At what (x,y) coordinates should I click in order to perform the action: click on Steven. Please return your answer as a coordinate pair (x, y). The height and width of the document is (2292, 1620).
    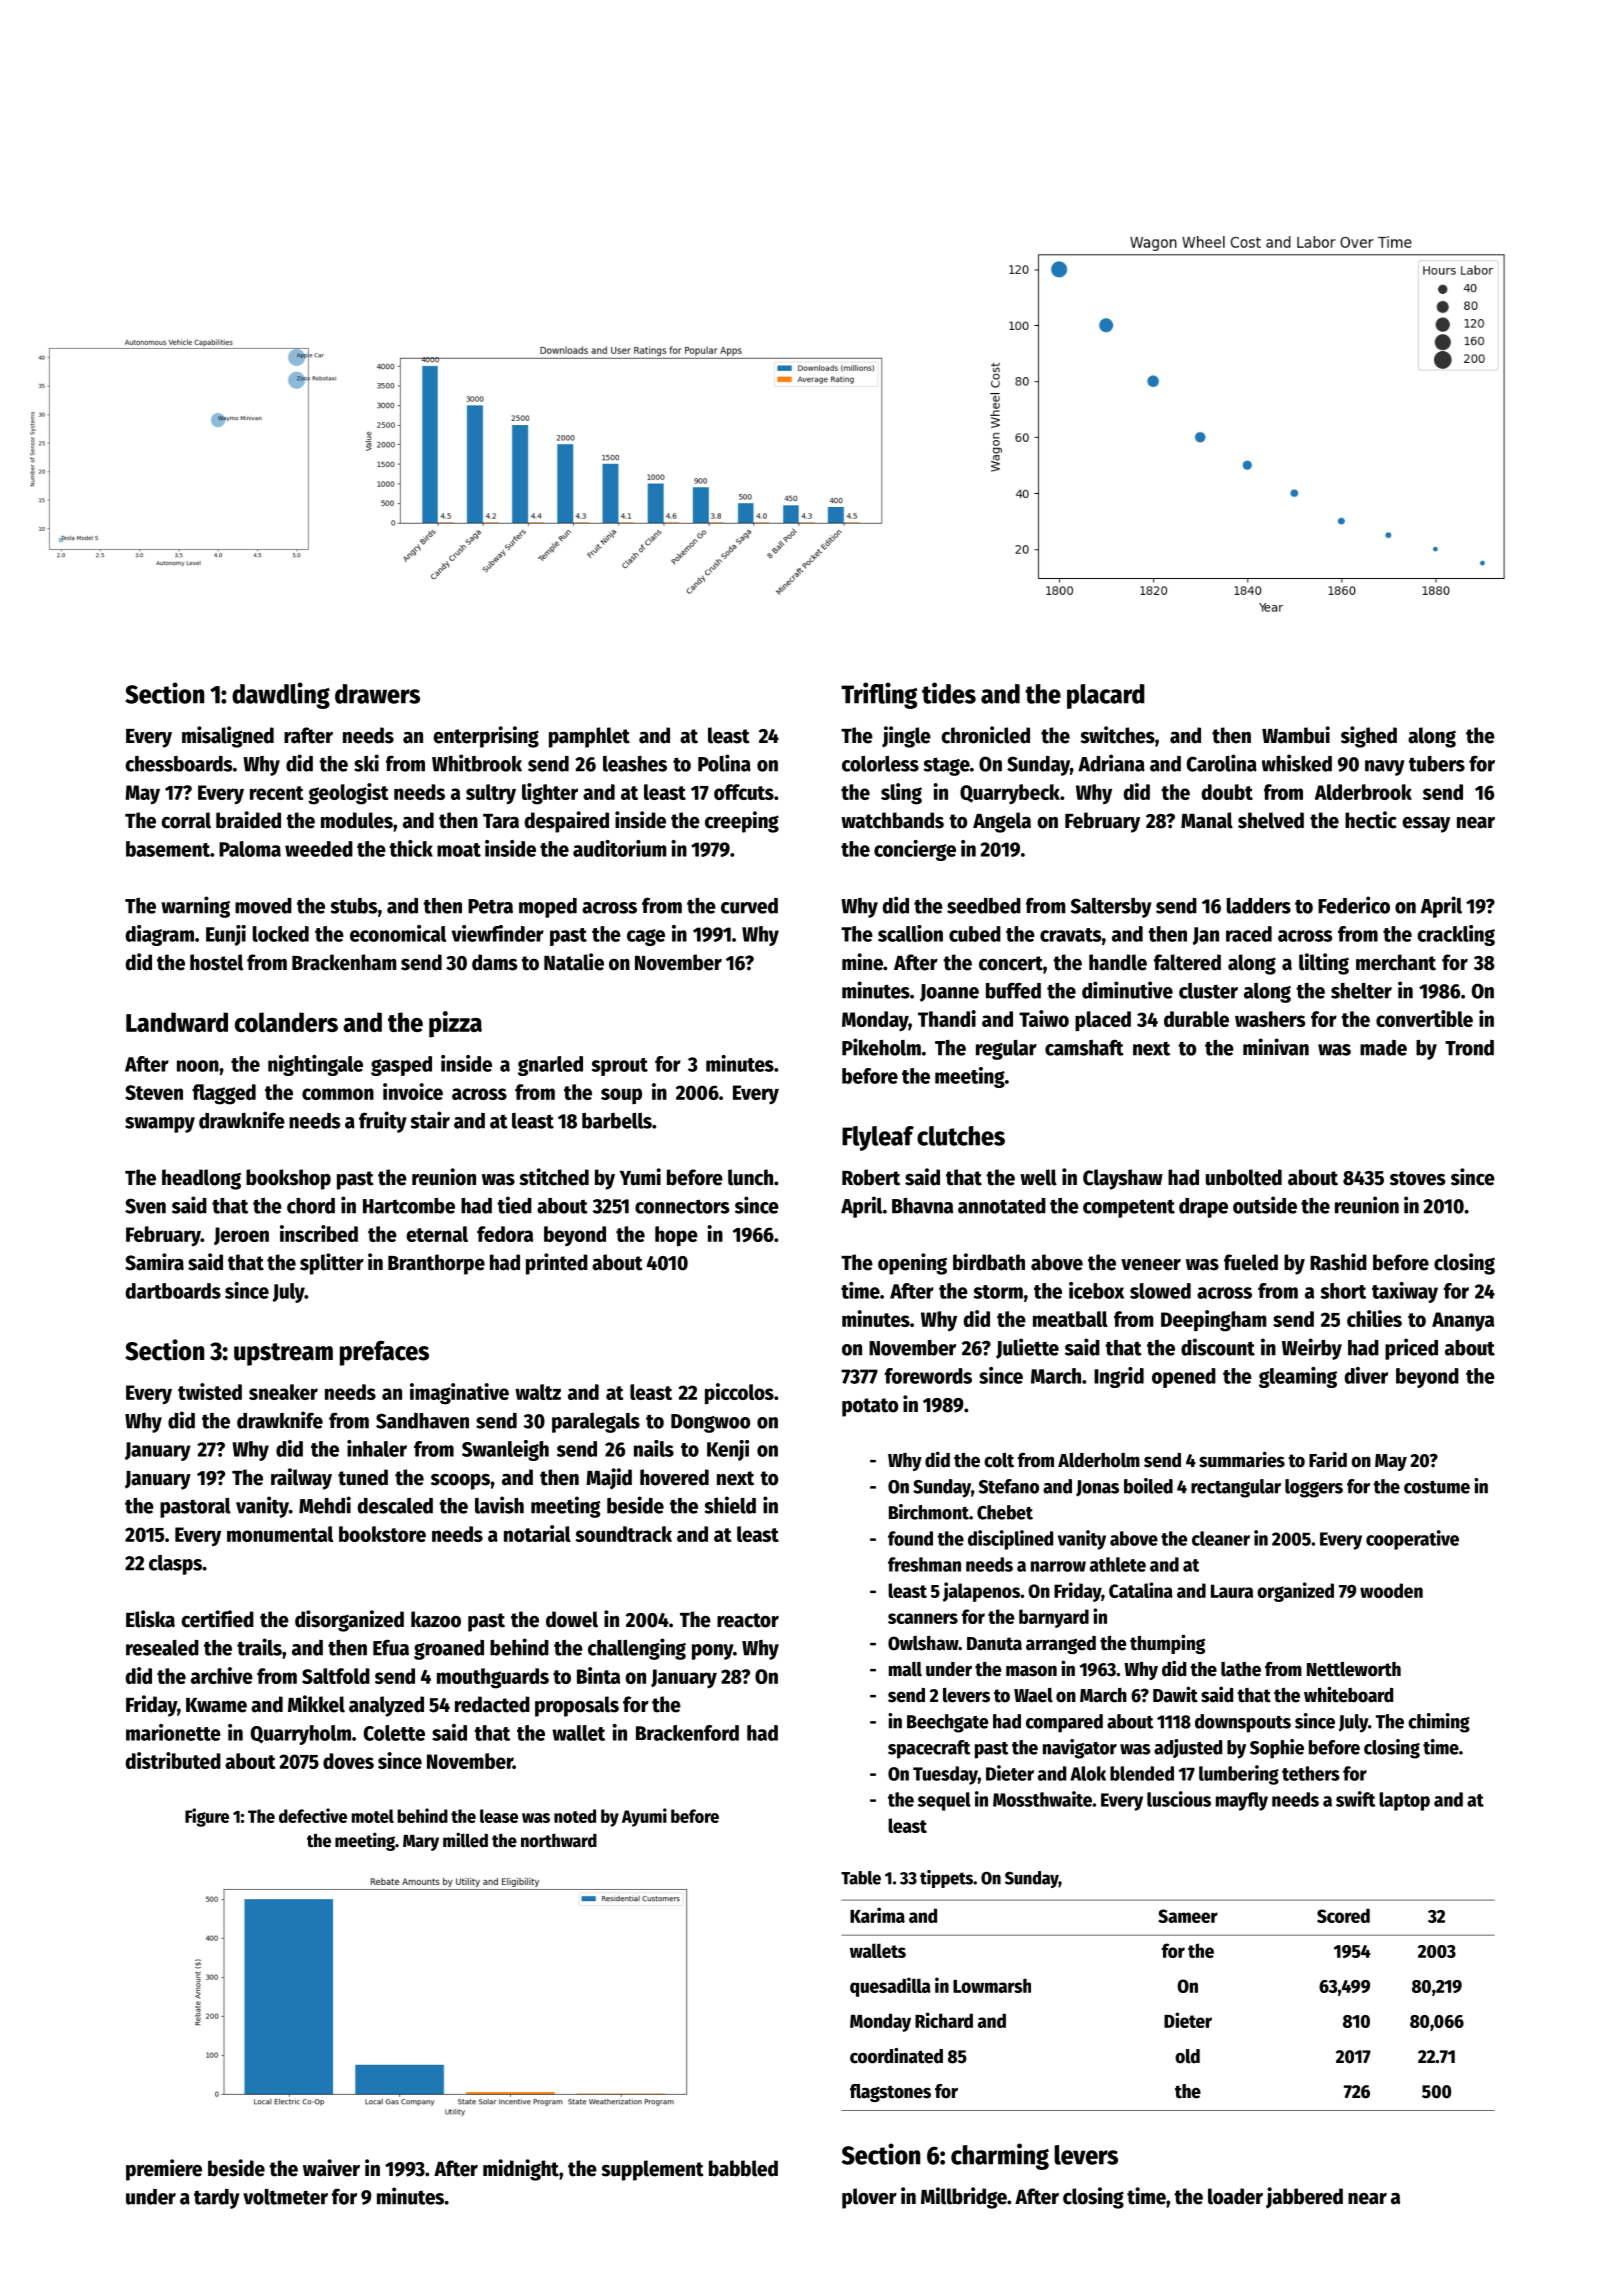
    Looking at the image, I should click on (154, 1092).
